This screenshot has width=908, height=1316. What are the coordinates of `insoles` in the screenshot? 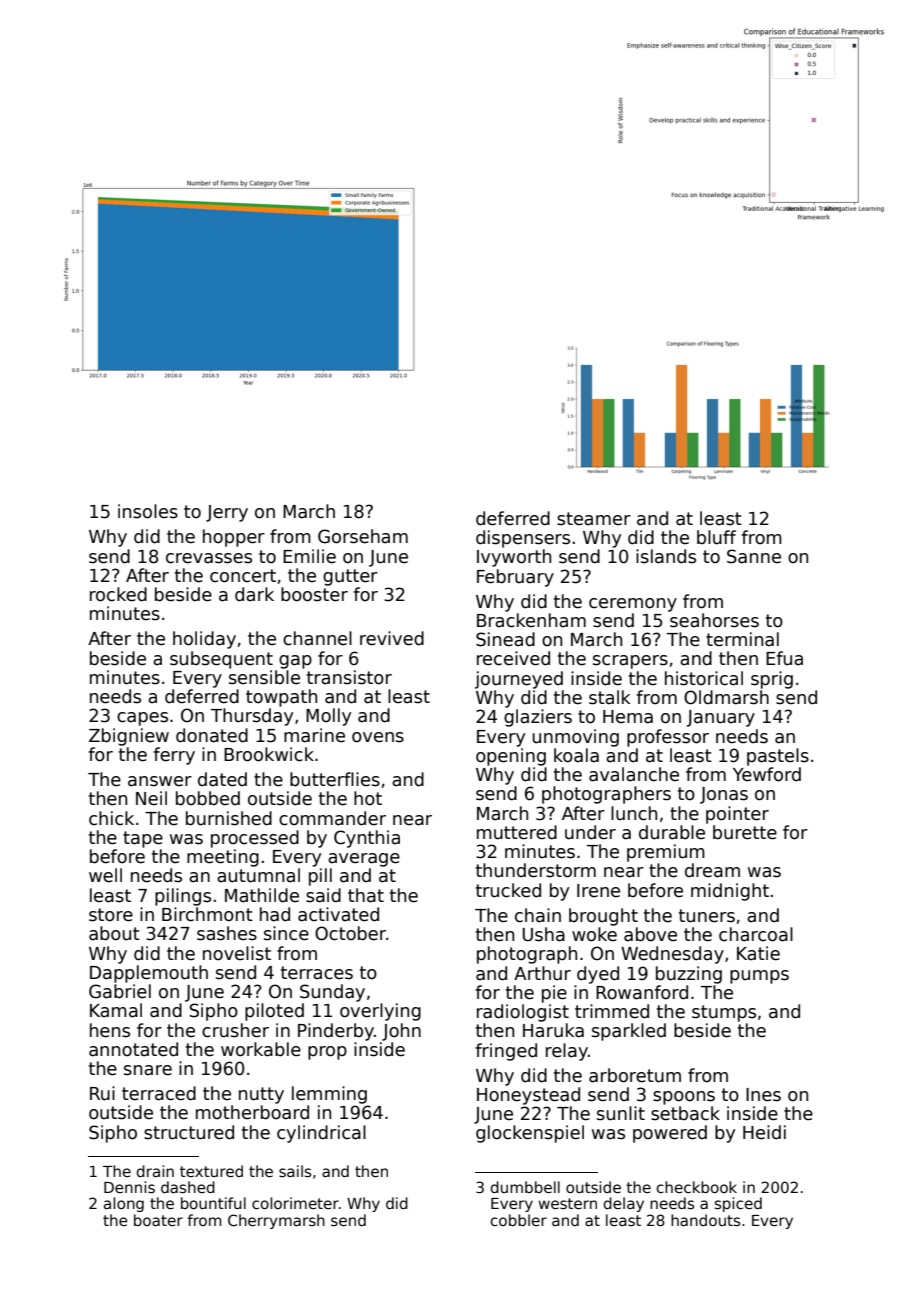 It's located at (148, 511).
